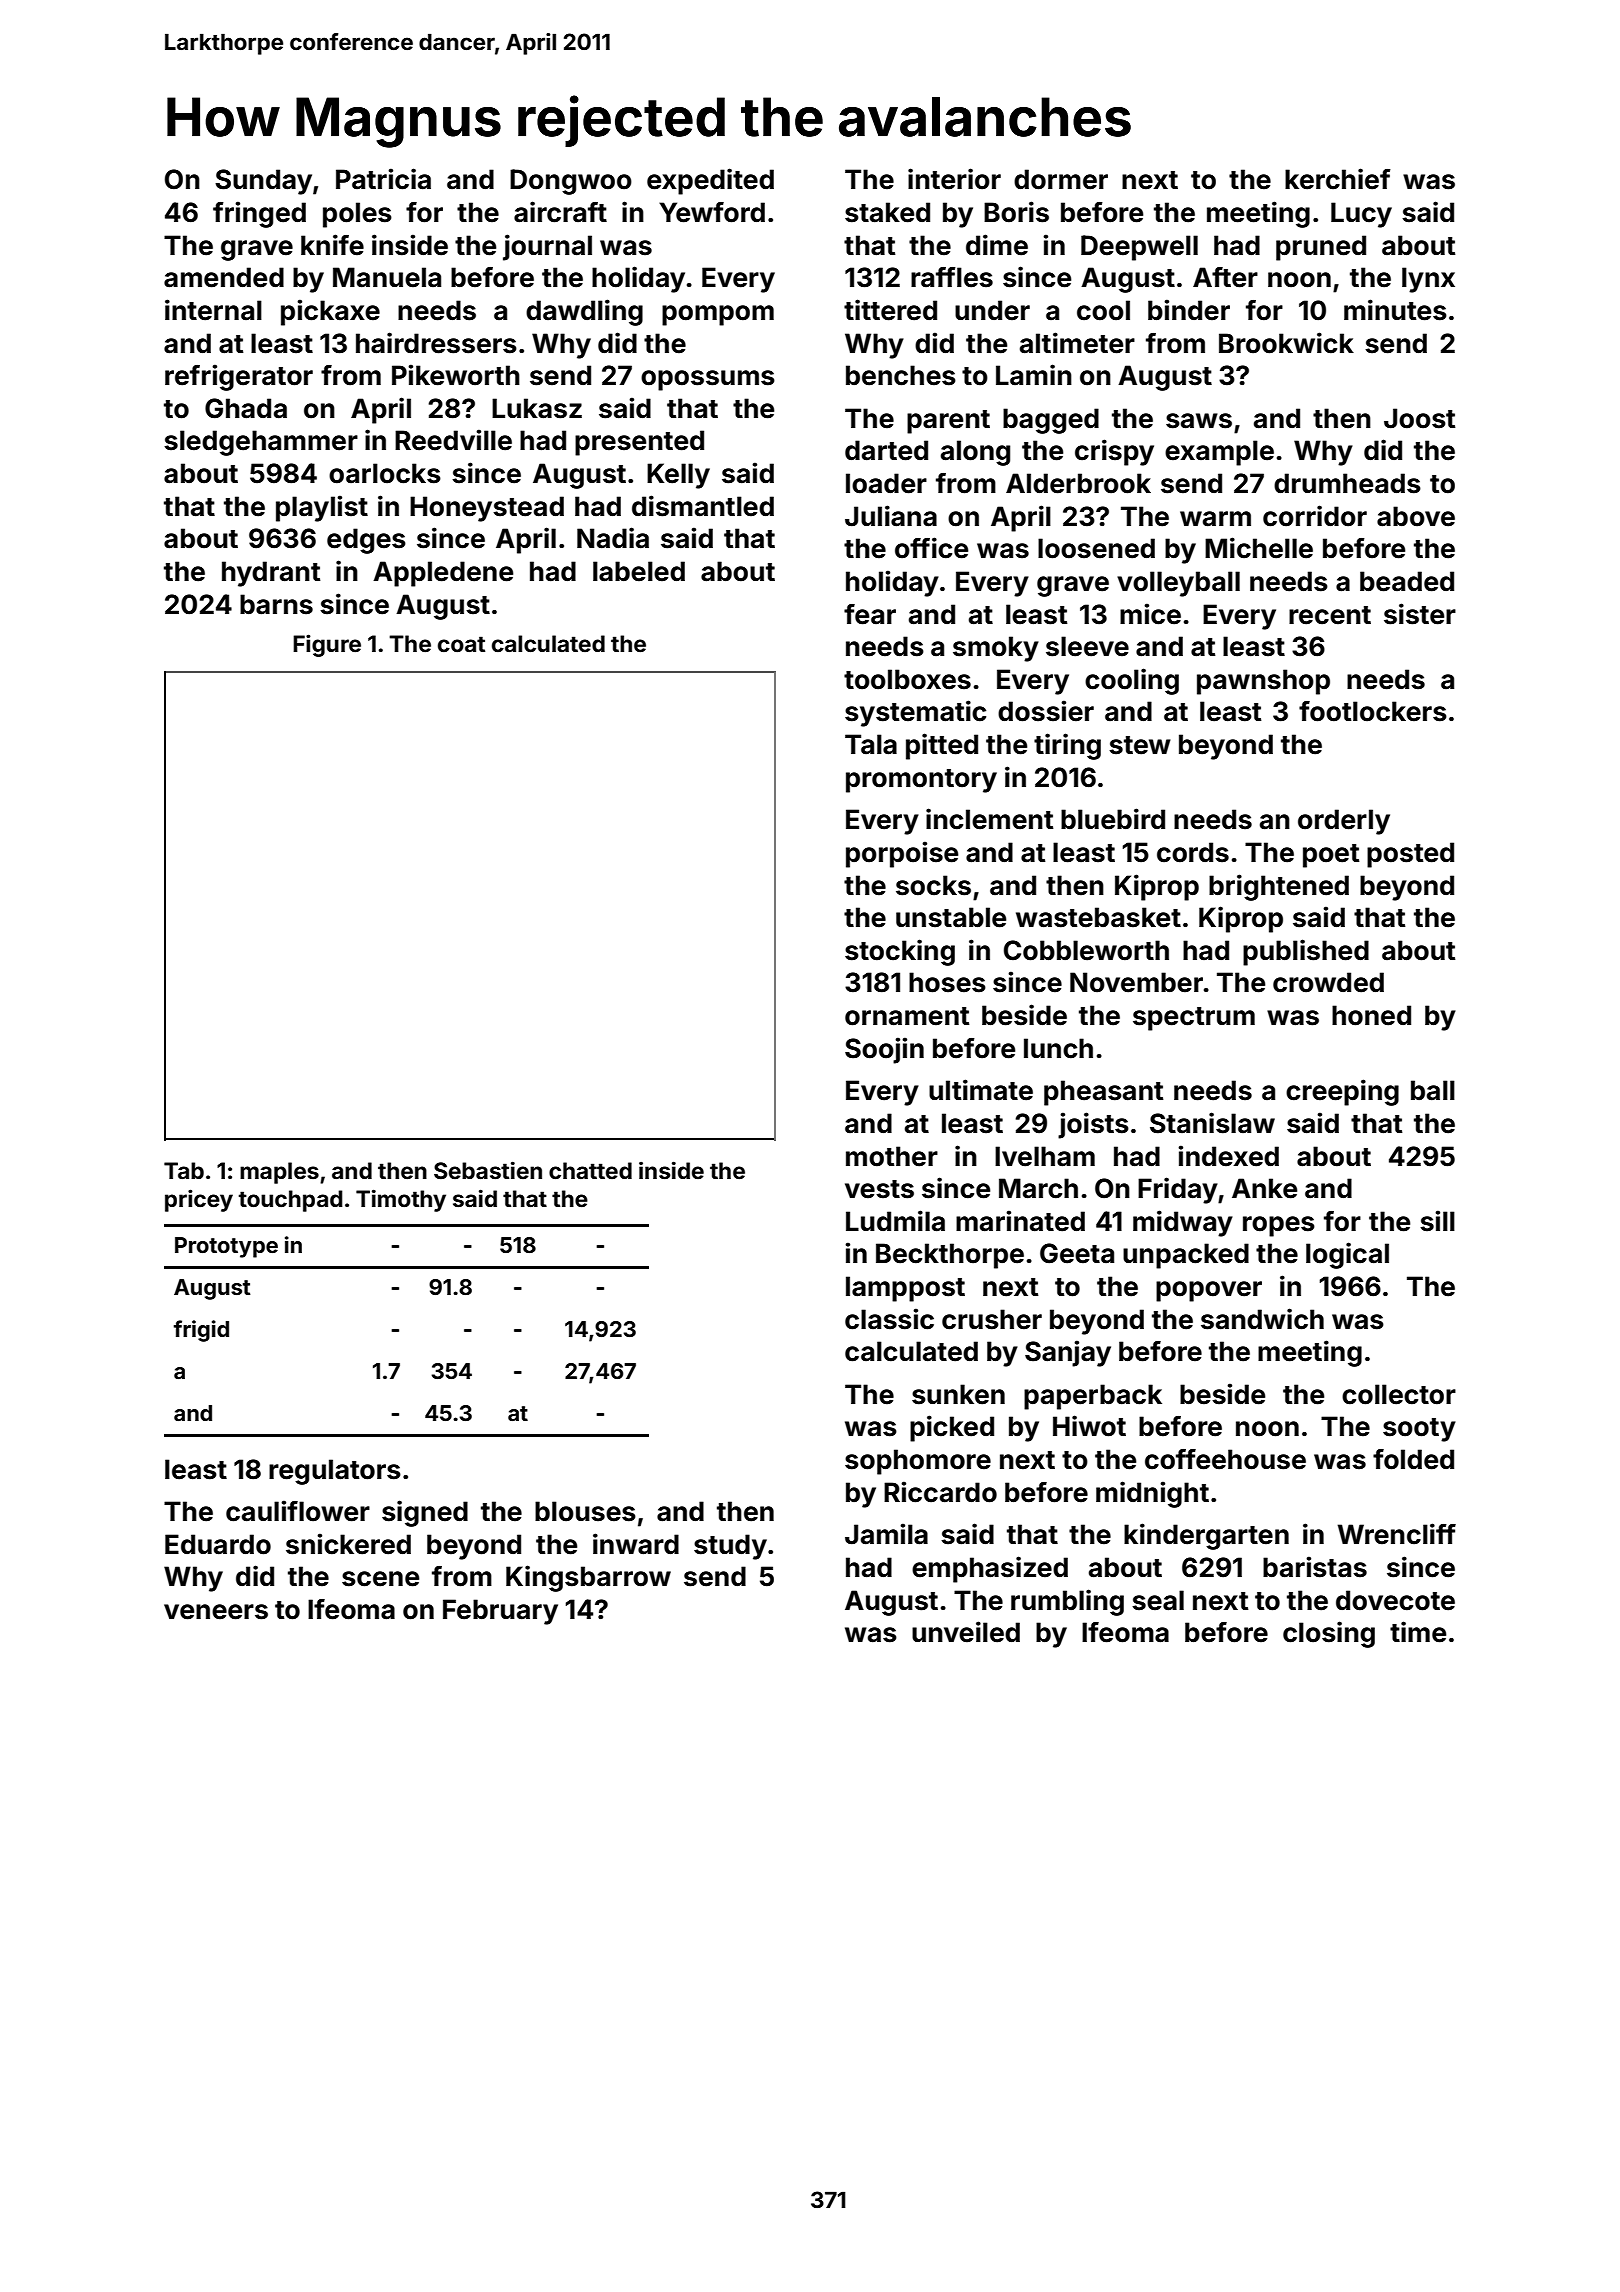 The width and height of the page is (1620, 2292). What do you see at coordinates (966, 1632) in the page?
I see `unveiled` at bounding box center [966, 1632].
